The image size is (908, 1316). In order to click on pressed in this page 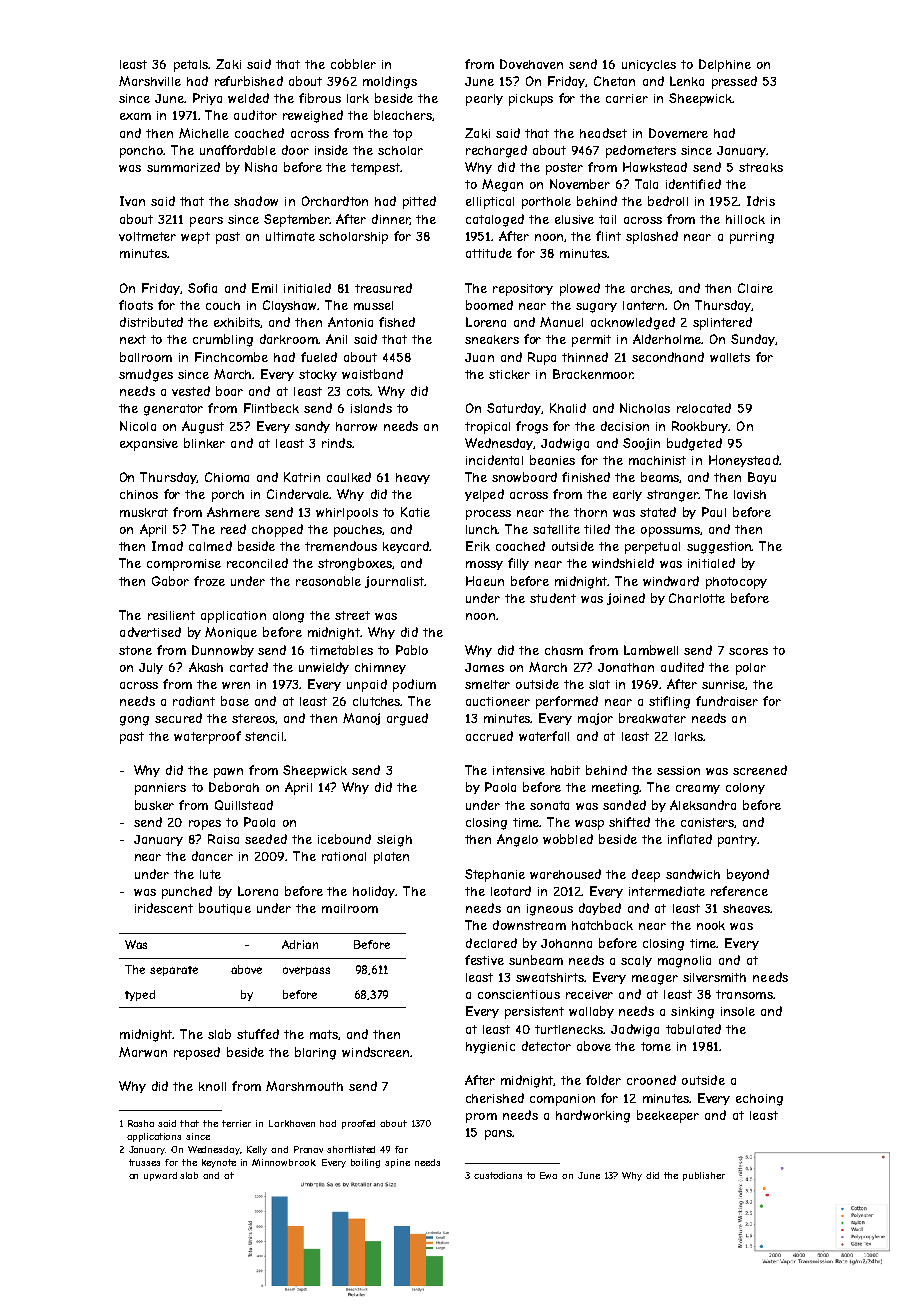, I will do `click(734, 82)`.
